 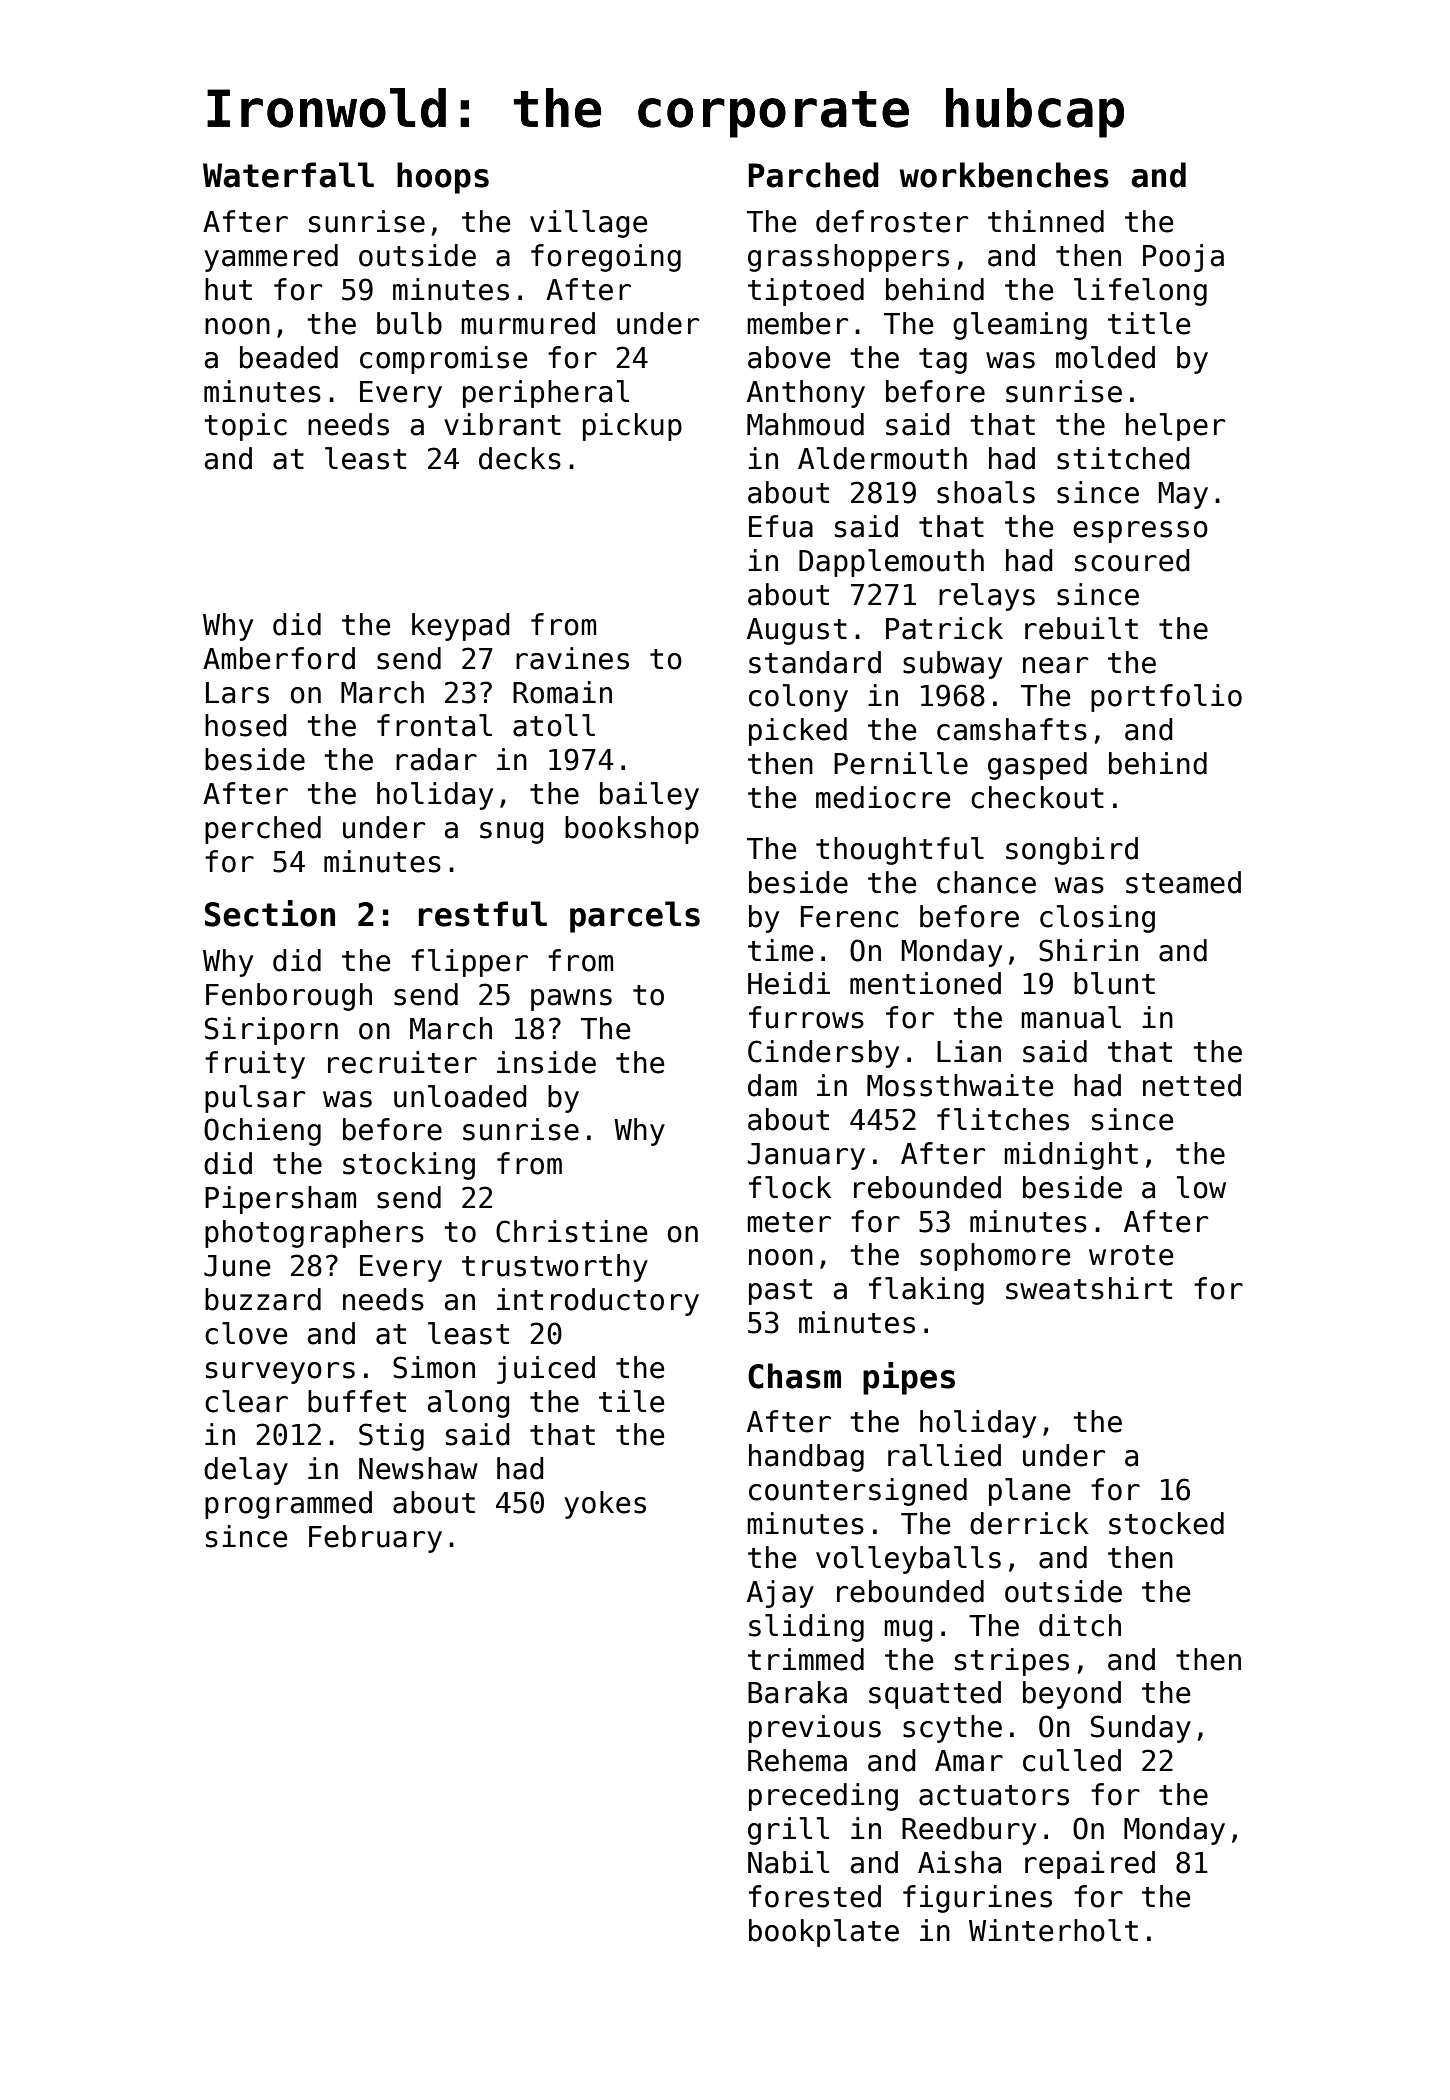 I want to click on June, so click(x=237, y=1266).
